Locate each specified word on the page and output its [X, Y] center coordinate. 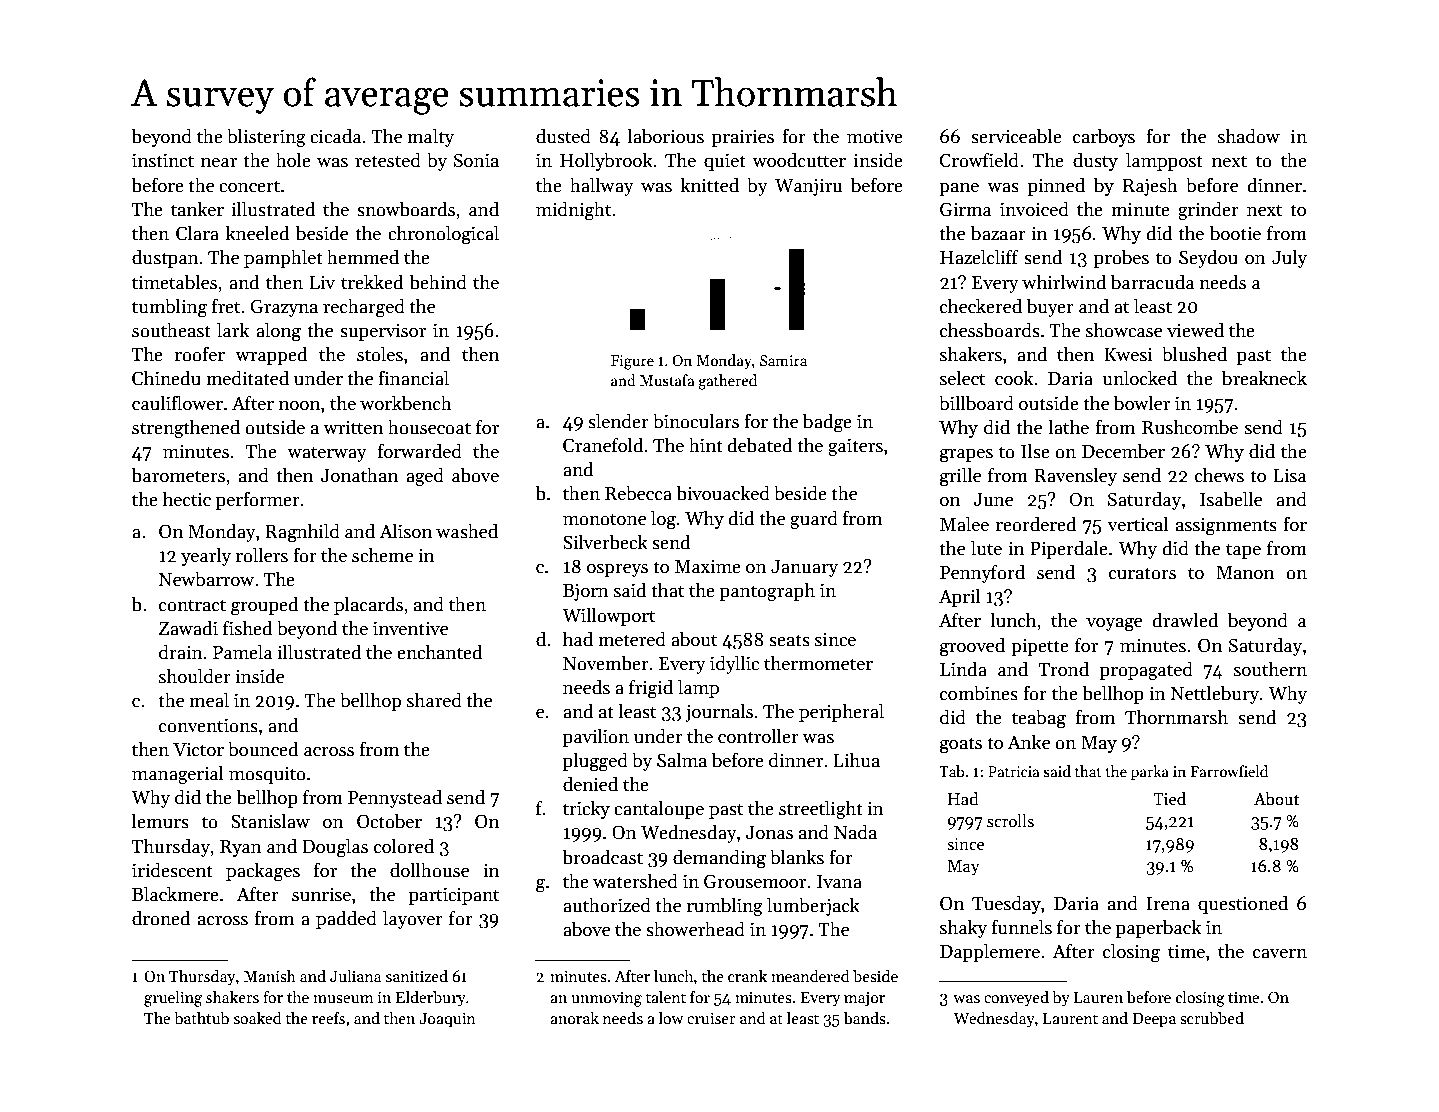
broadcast [602, 857]
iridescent [172, 870]
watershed [635, 881]
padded [346, 919]
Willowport [608, 616]
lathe [1068, 427]
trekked [372, 282]
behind [438, 282]
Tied [1169, 798]
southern [1270, 669]
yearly [206, 556]
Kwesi [1128, 354]
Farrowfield [1229, 771]
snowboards [406, 209]
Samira [783, 360]
